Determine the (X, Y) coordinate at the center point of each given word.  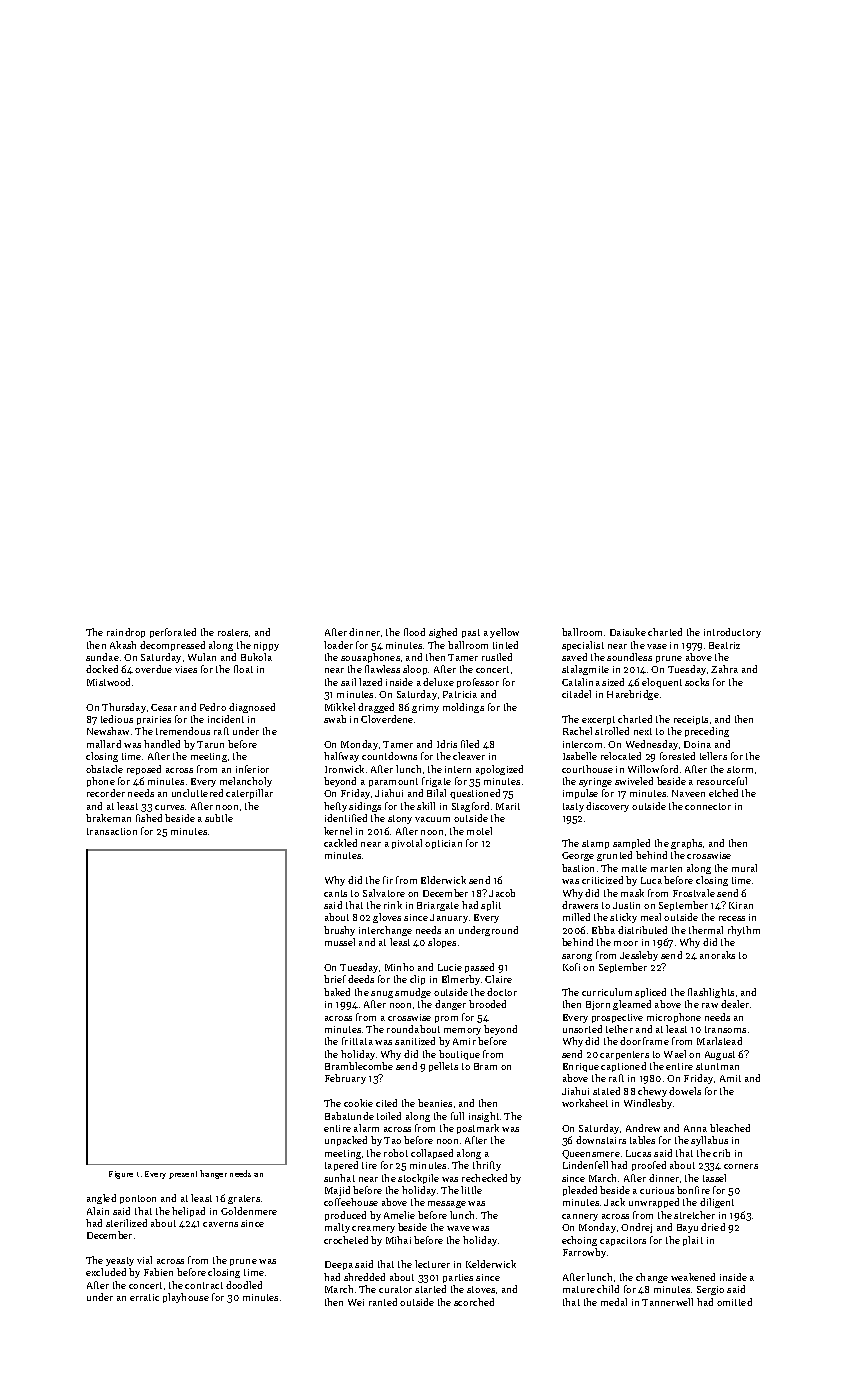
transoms (725, 1029)
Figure (121, 1175)
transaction (112, 831)
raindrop (126, 633)
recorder (106, 793)
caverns (220, 1224)
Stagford (470, 807)
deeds (361, 979)
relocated (621, 756)
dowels (685, 1091)
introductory (732, 633)
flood (414, 632)
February (345, 1079)
